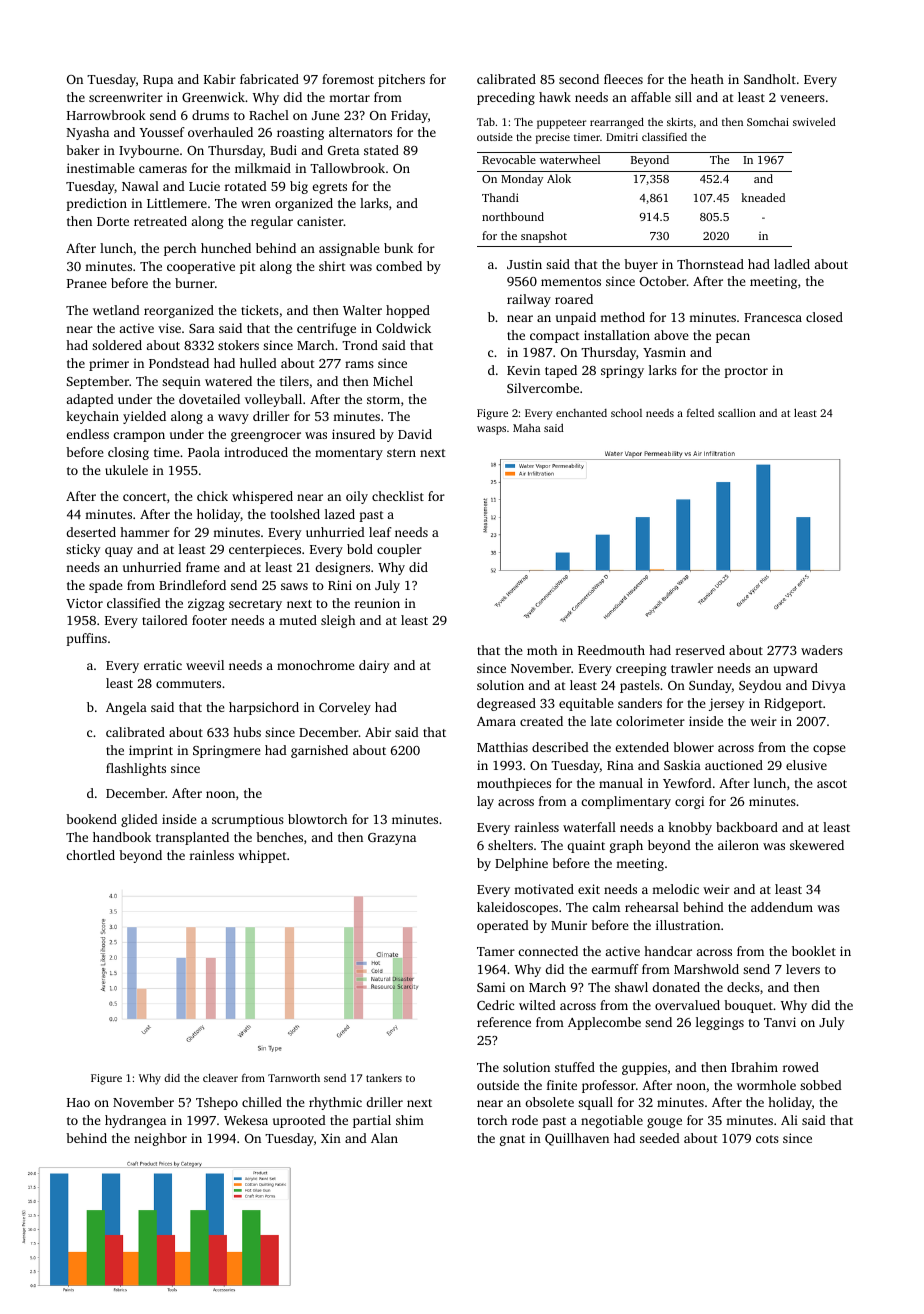 This document has width=924, height=1314. What do you see at coordinates (269, 115) in the document?
I see `Rachel` at bounding box center [269, 115].
